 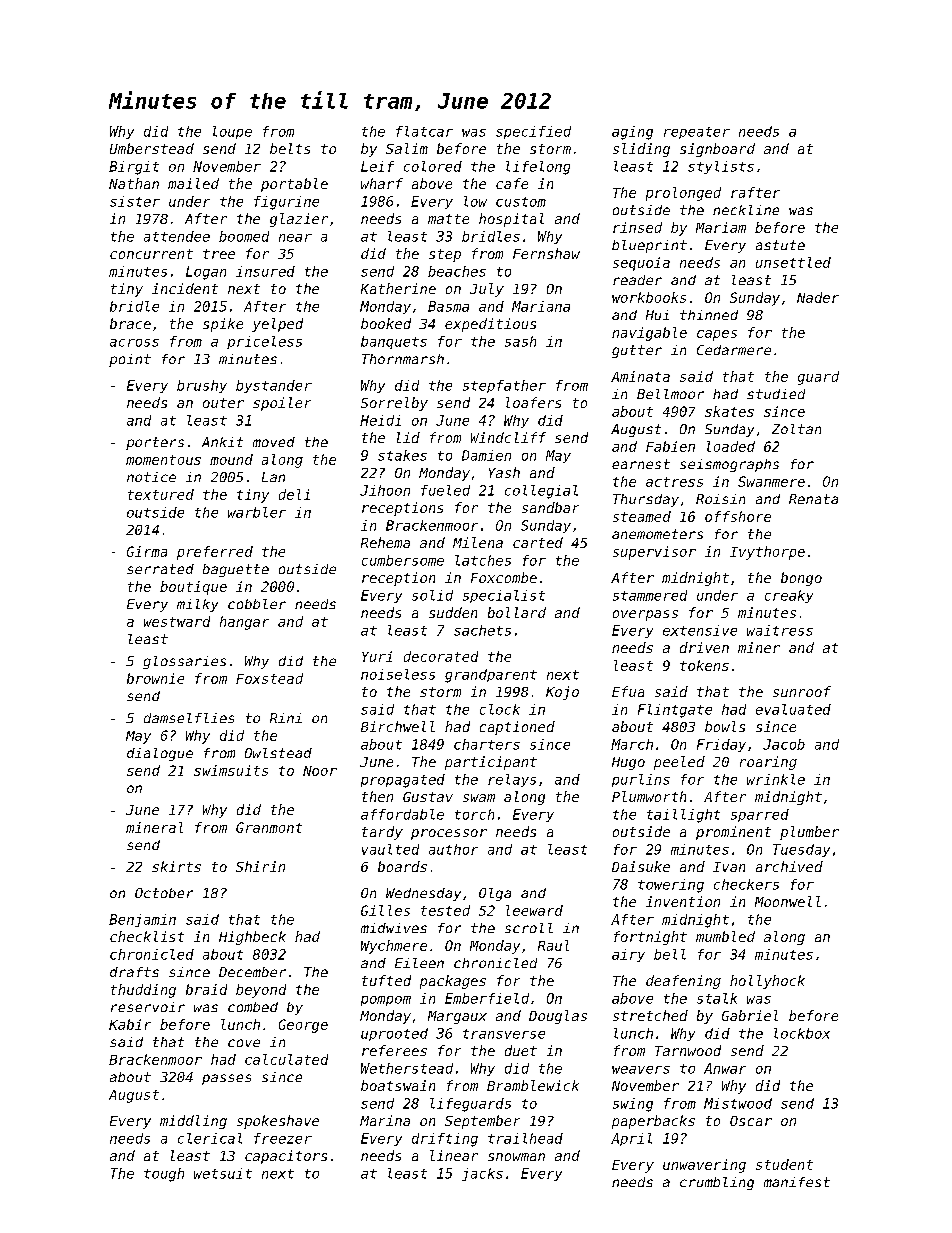 What do you see at coordinates (161, 494) in the document?
I see `textured` at bounding box center [161, 494].
